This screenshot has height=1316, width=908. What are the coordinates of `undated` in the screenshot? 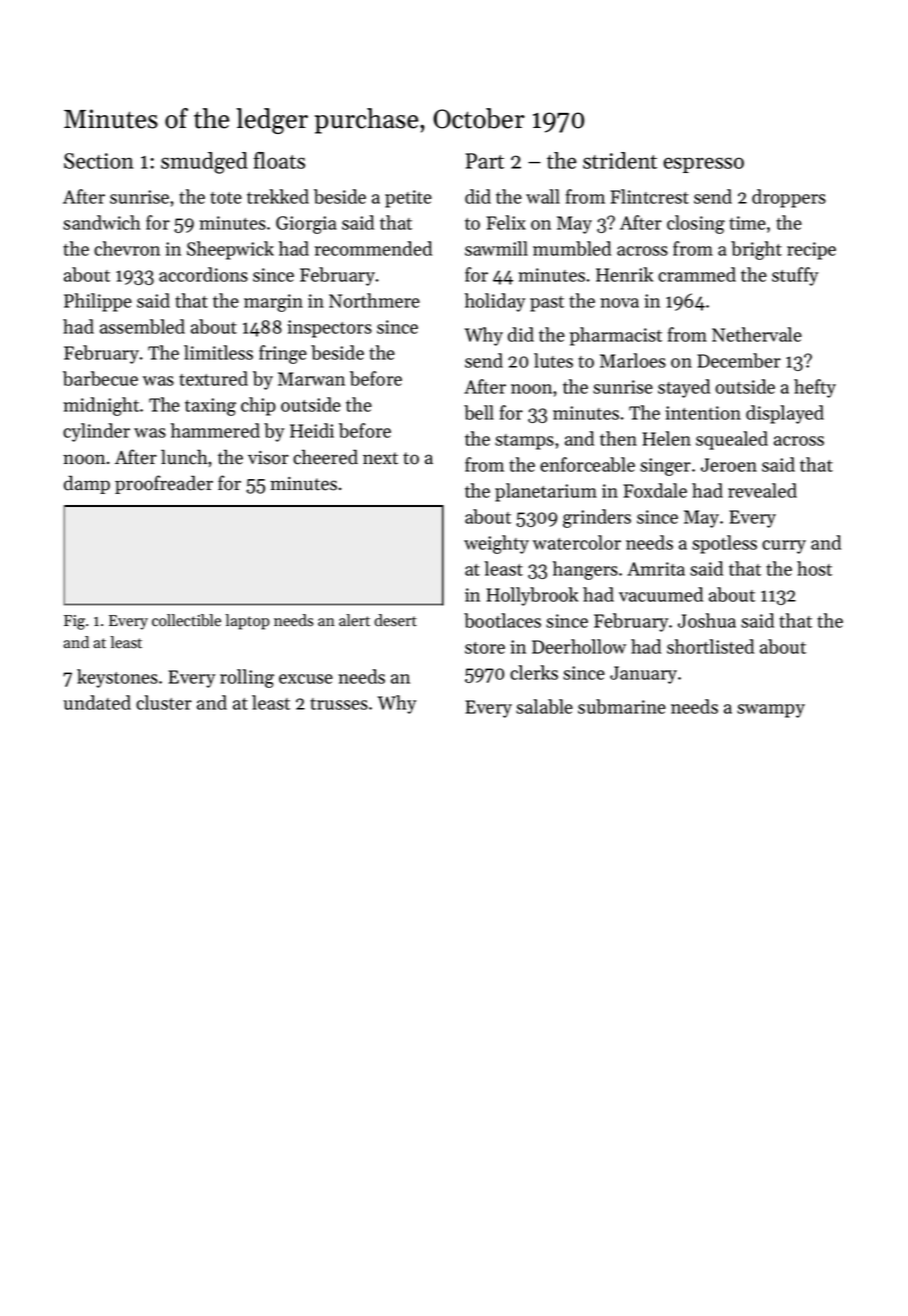 It's located at (97, 702).
